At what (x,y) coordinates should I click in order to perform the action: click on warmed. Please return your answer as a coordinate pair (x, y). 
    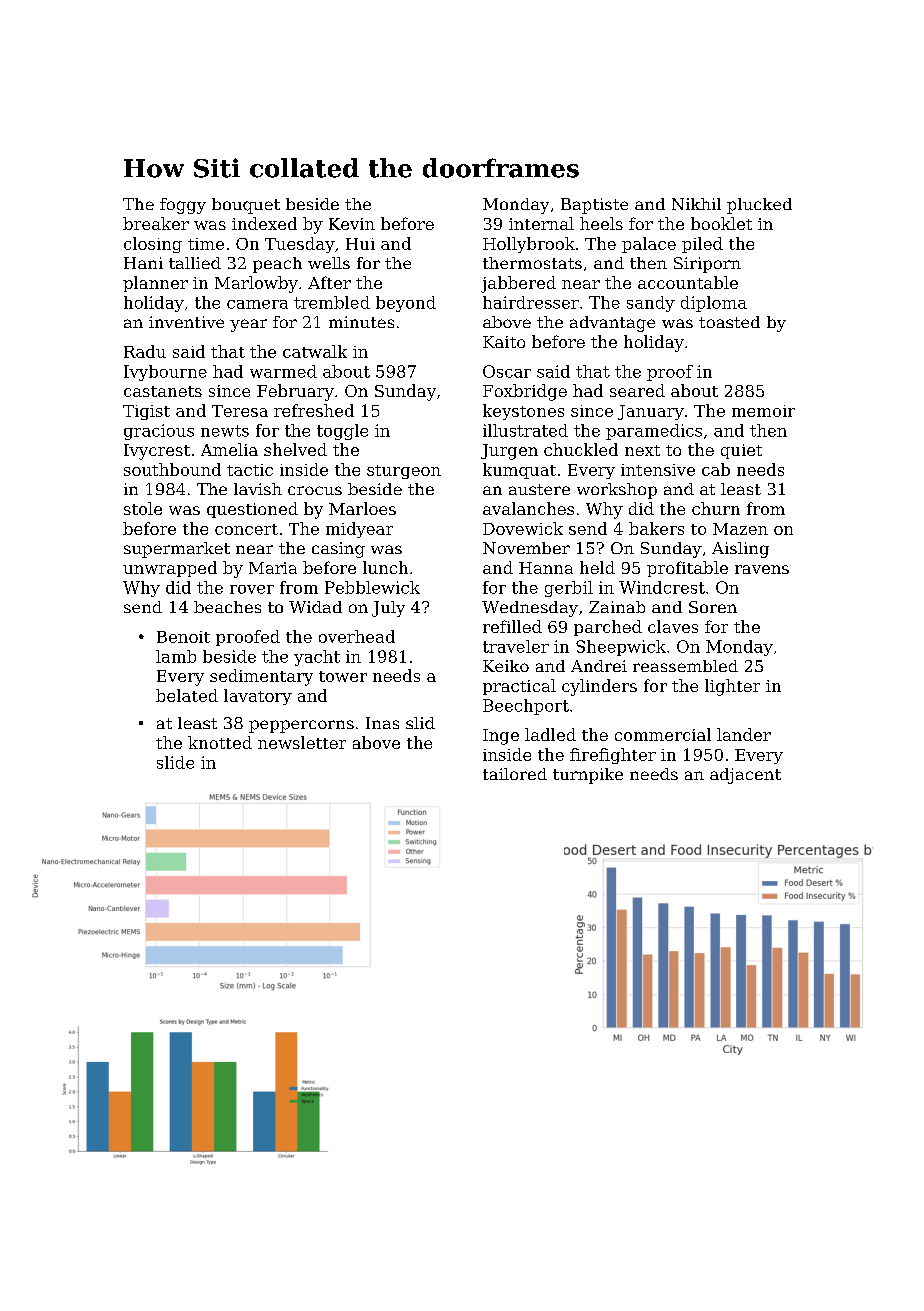
    Looking at the image, I should click on (283, 371).
